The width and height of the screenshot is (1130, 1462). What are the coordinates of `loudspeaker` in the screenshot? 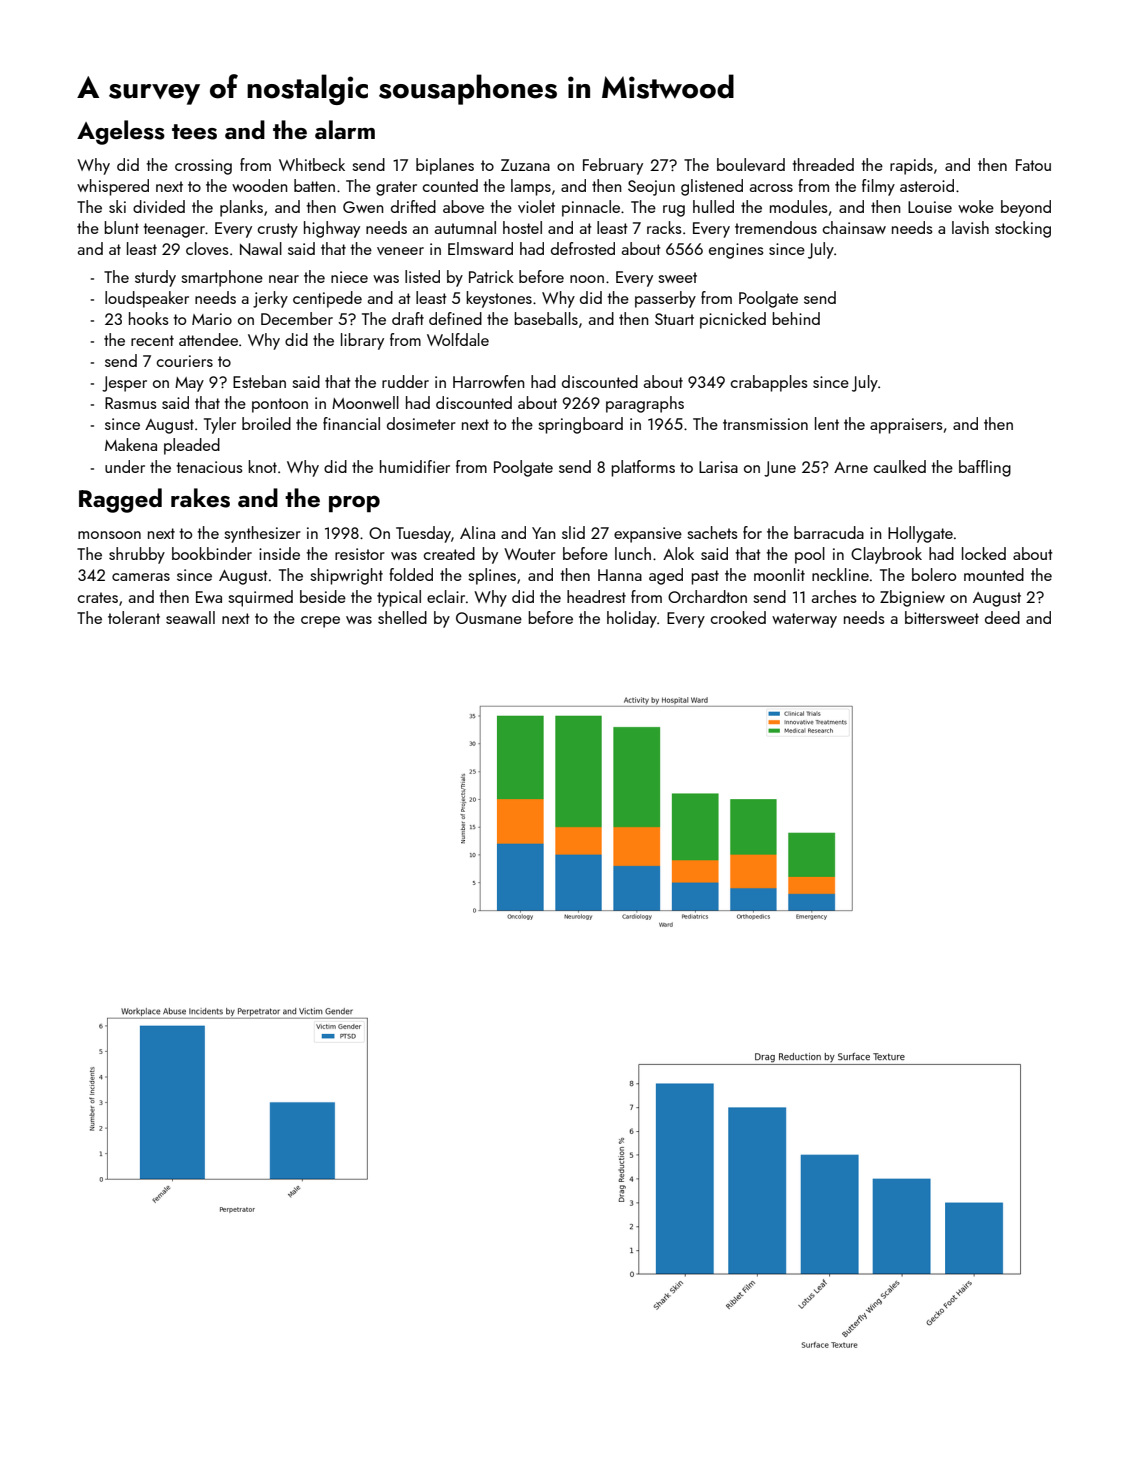 It's located at (147, 299).
